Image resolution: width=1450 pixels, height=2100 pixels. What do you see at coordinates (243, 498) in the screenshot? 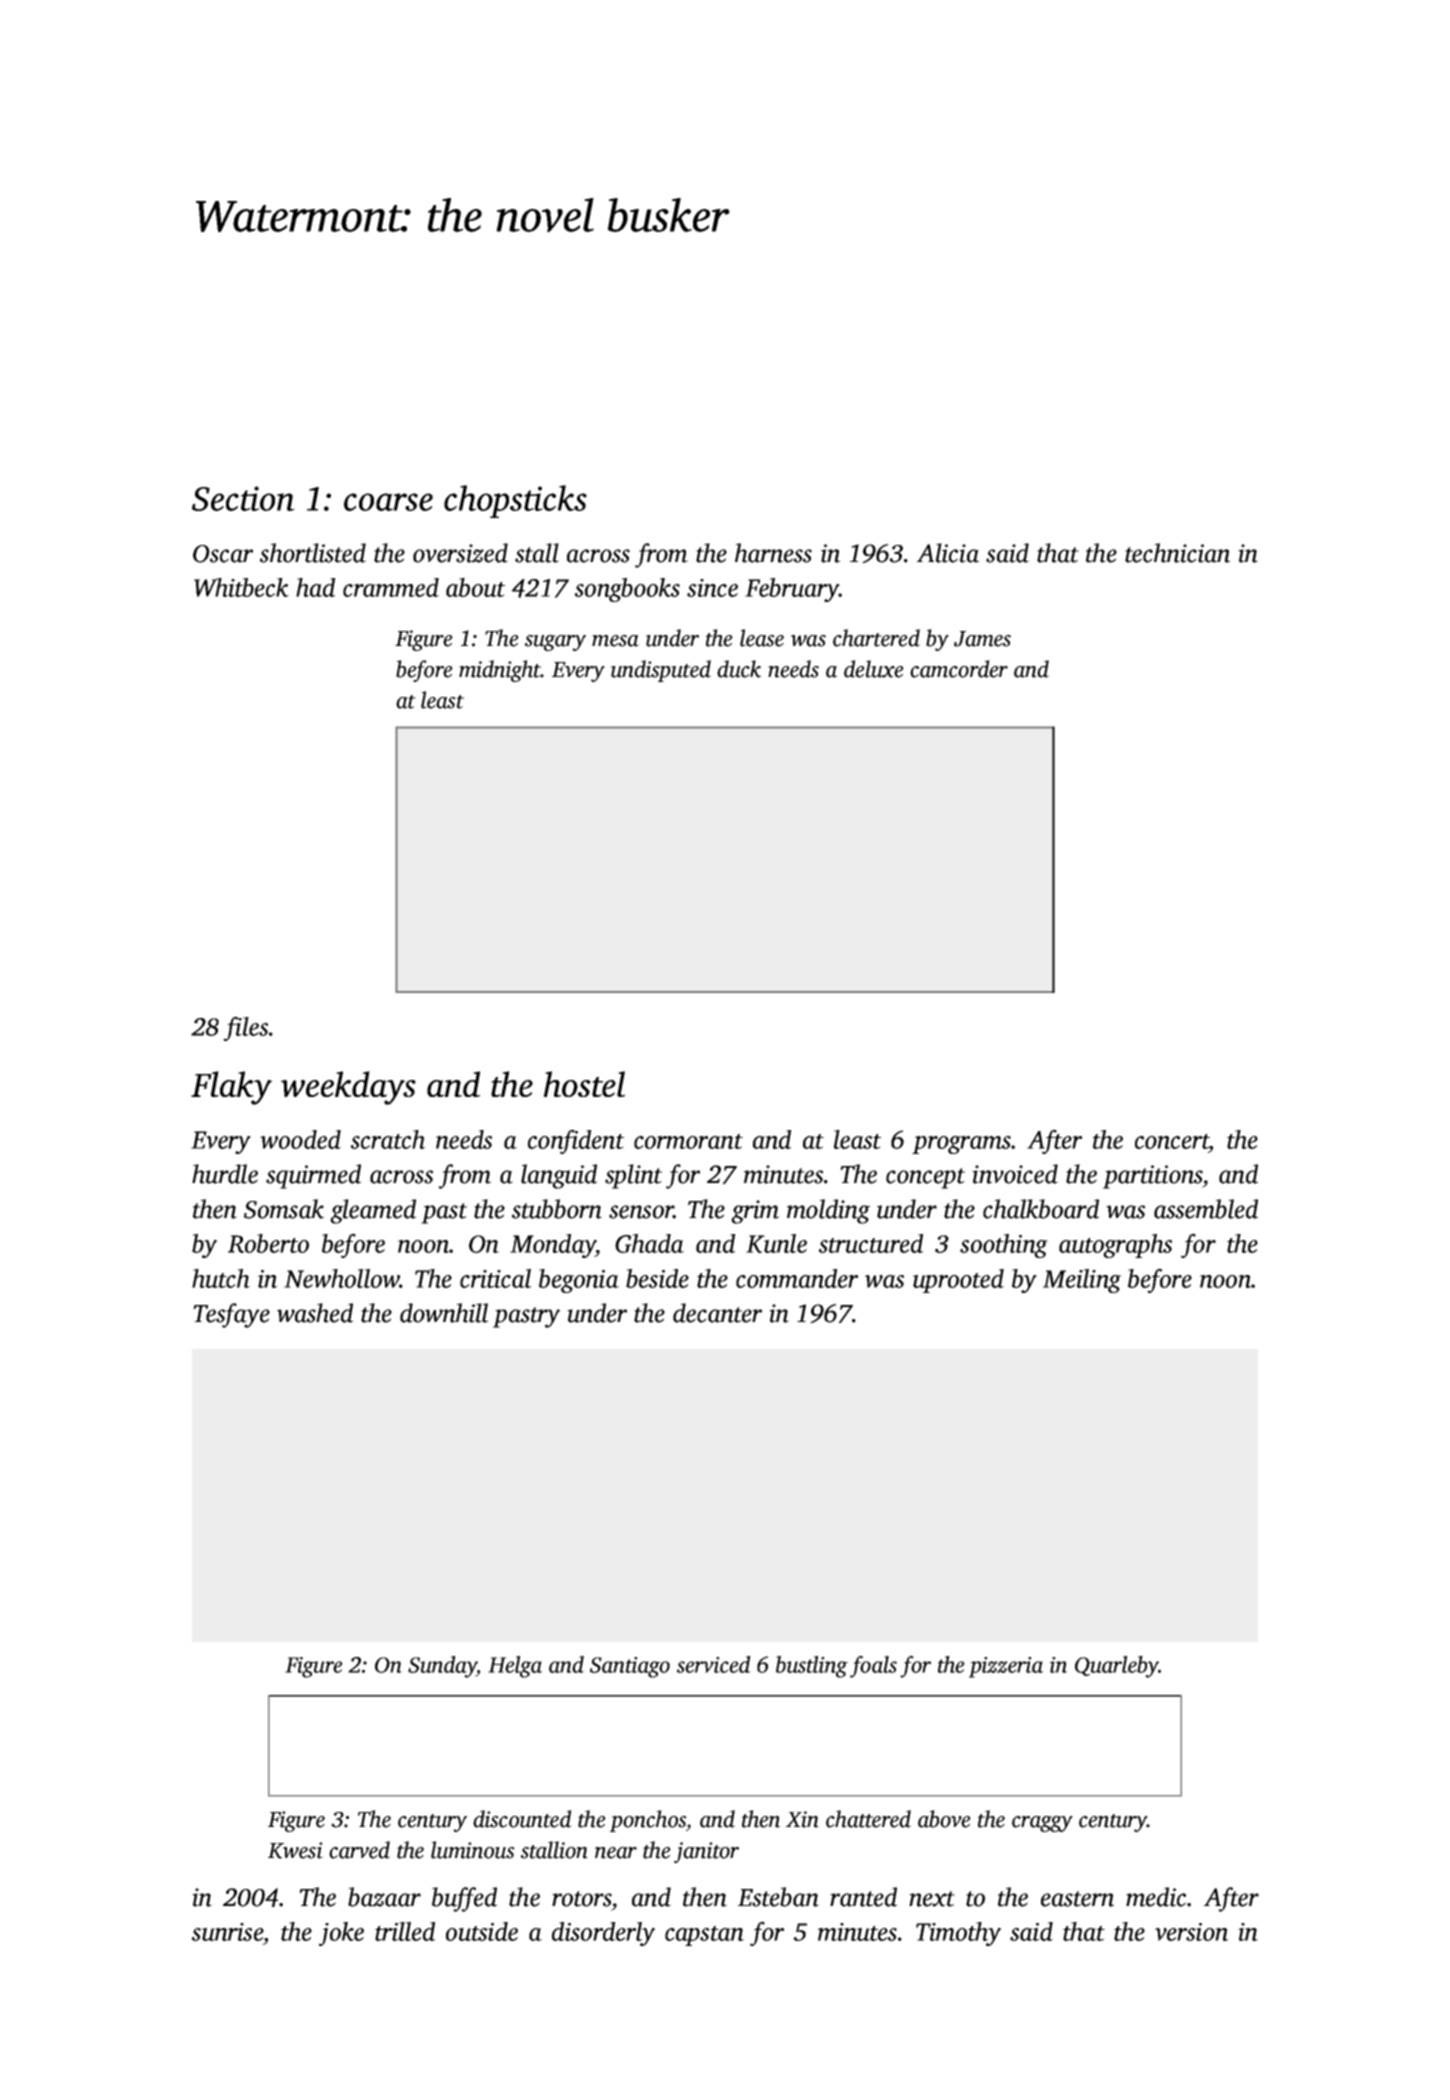
I see `Section` at bounding box center [243, 498].
